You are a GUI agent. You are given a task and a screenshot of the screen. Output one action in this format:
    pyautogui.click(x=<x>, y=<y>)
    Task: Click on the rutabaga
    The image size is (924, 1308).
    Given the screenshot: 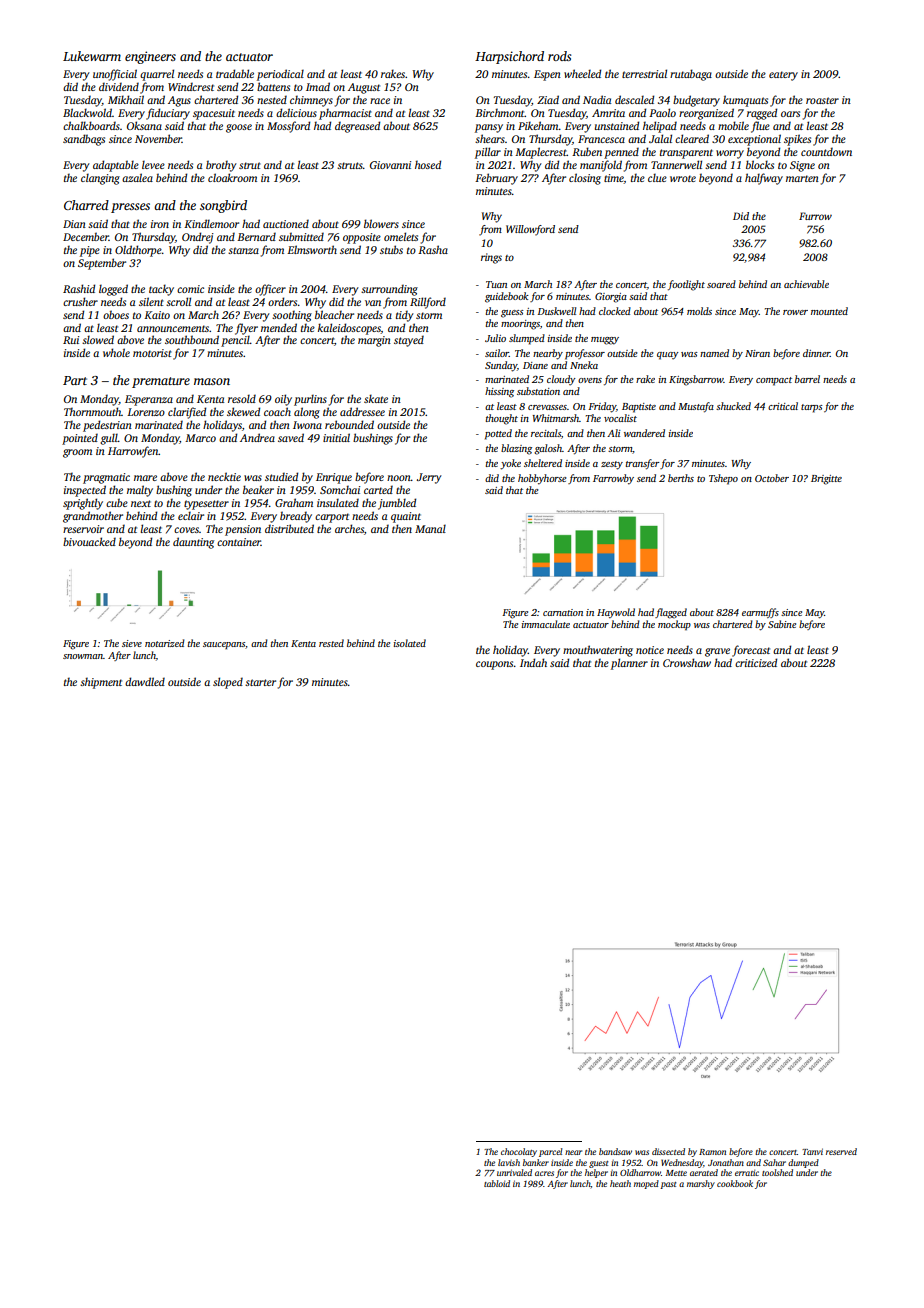 What is the action you would take?
    pyautogui.click(x=691, y=75)
